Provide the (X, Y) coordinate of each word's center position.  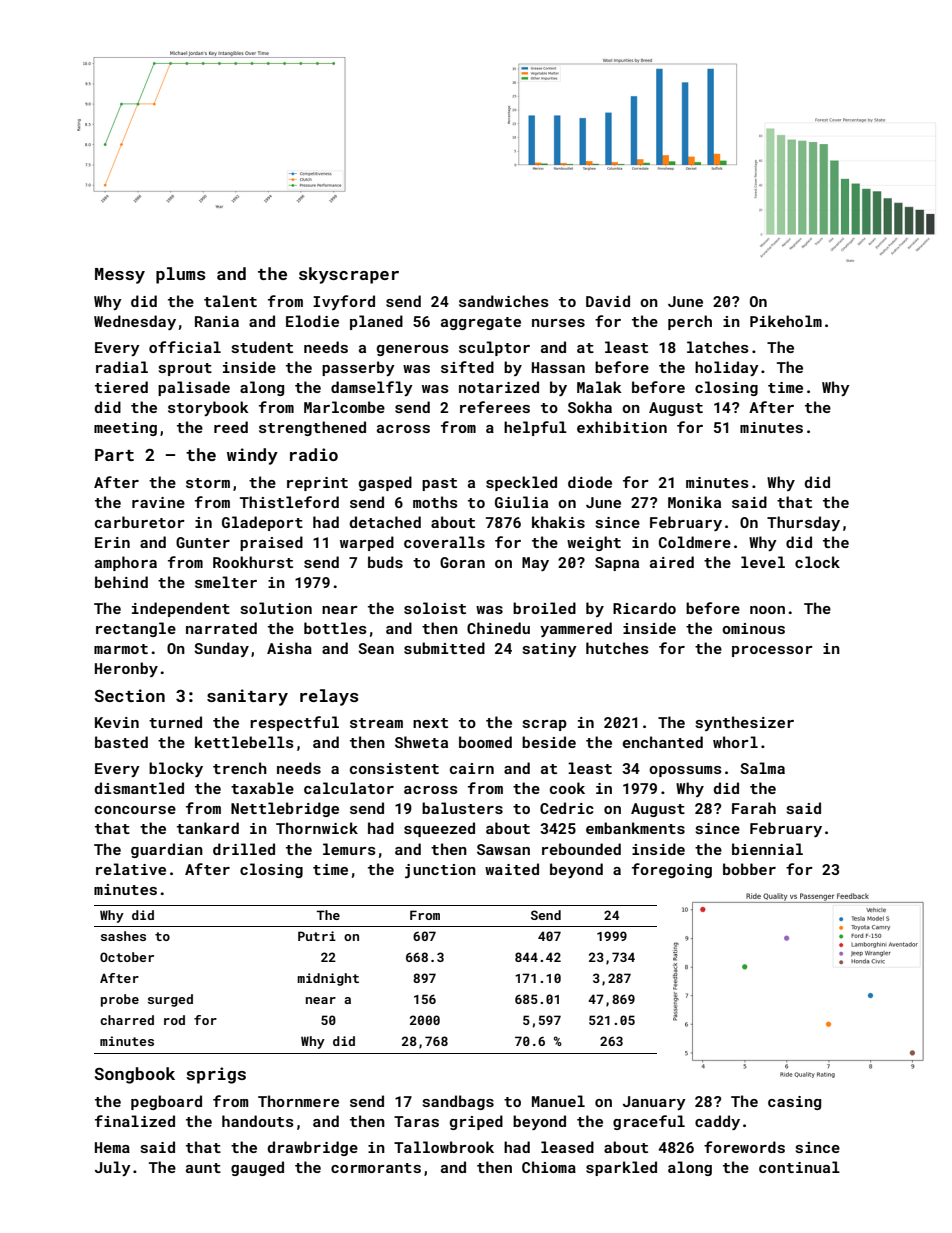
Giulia (521, 502)
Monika (694, 502)
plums (181, 275)
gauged (257, 1168)
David (608, 301)
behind (121, 582)
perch (690, 322)
